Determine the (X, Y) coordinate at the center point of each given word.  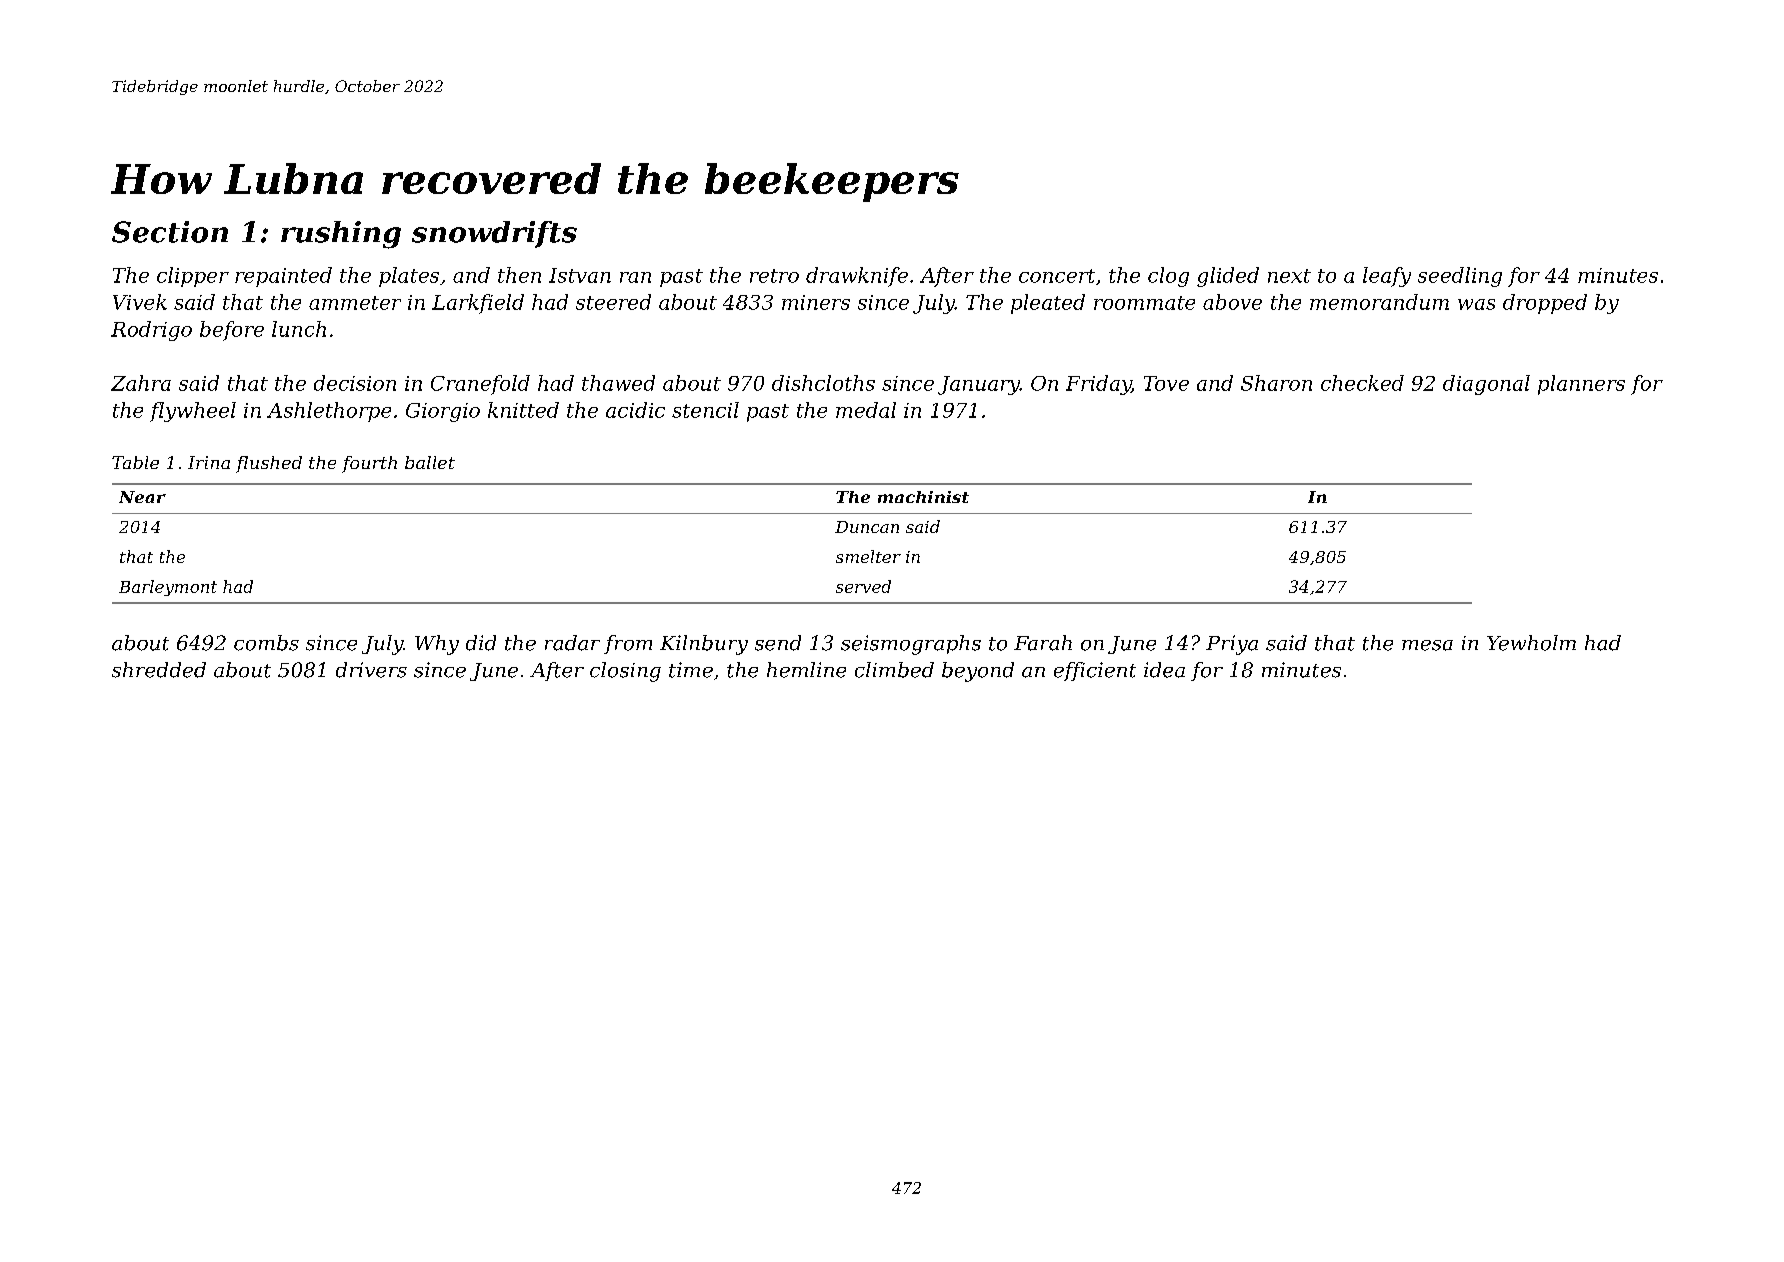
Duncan (867, 527)
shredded (159, 670)
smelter (868, 556)
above (1232, 302)
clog (1168, 277)
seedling (1460, 277)
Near (142, 497)
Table (135, 462)
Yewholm (1531, 643)
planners (1581, 385)
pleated (1048, 304)
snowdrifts (494, 234)
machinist (923, 497)
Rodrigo (151, 331)
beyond (978, 672)
